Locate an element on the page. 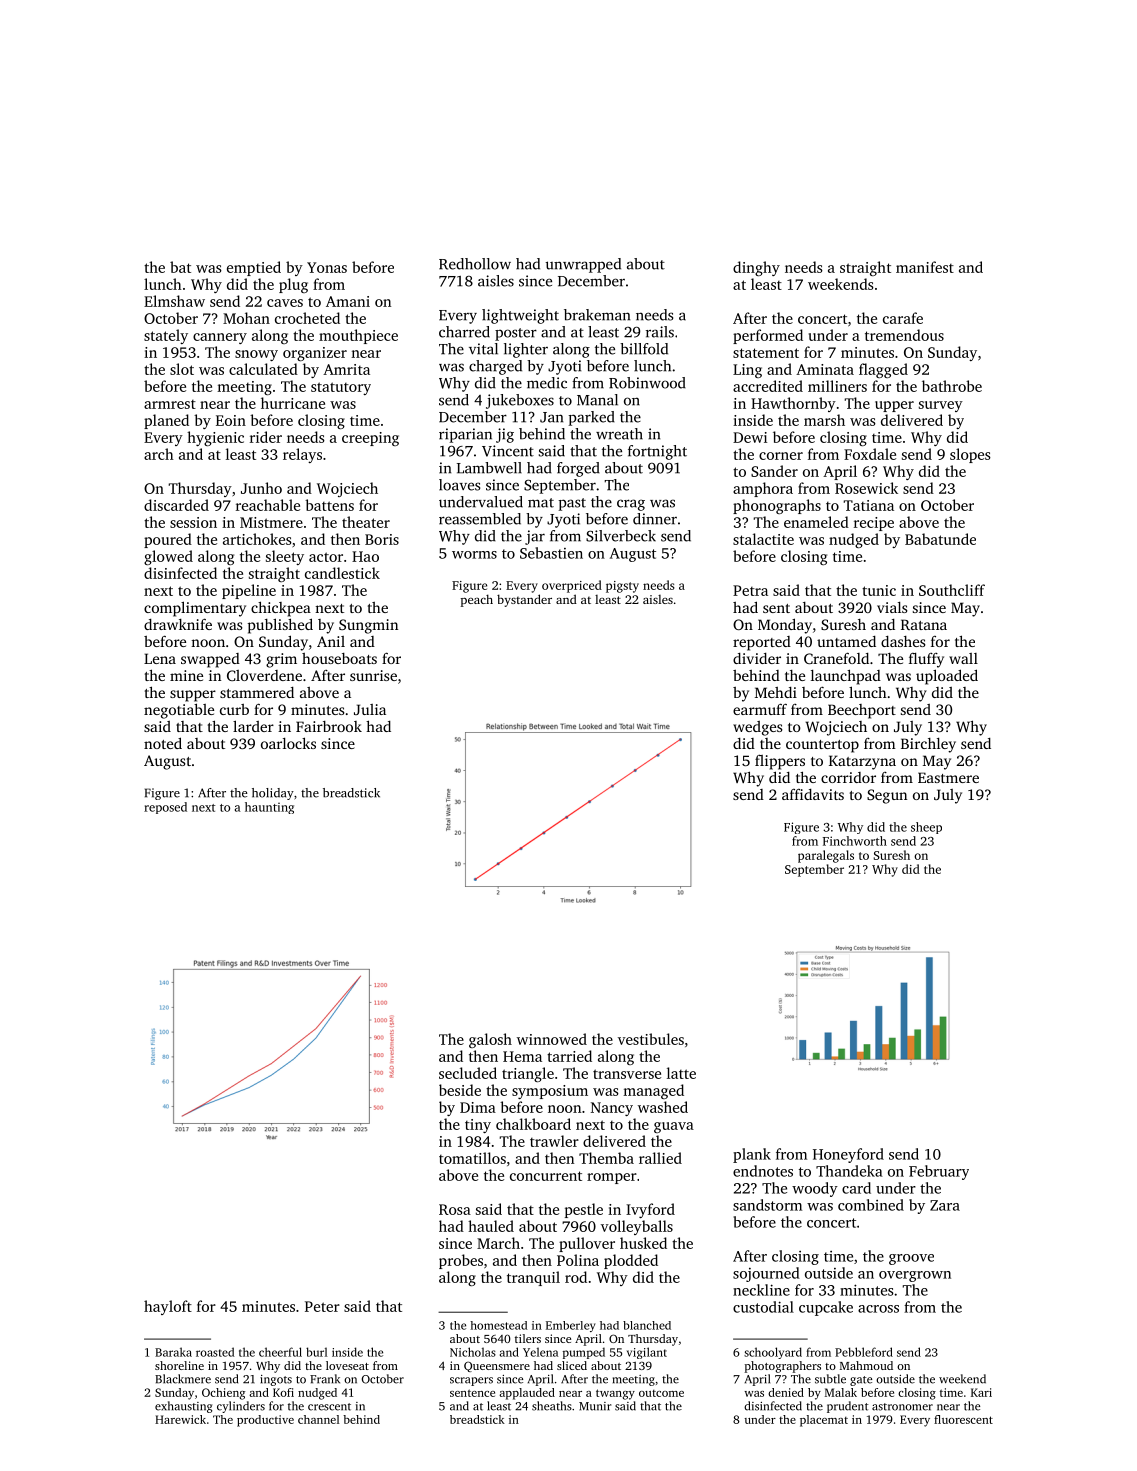 The image size is (1137, 1471). wedges is located at coordinates (758, 728).
